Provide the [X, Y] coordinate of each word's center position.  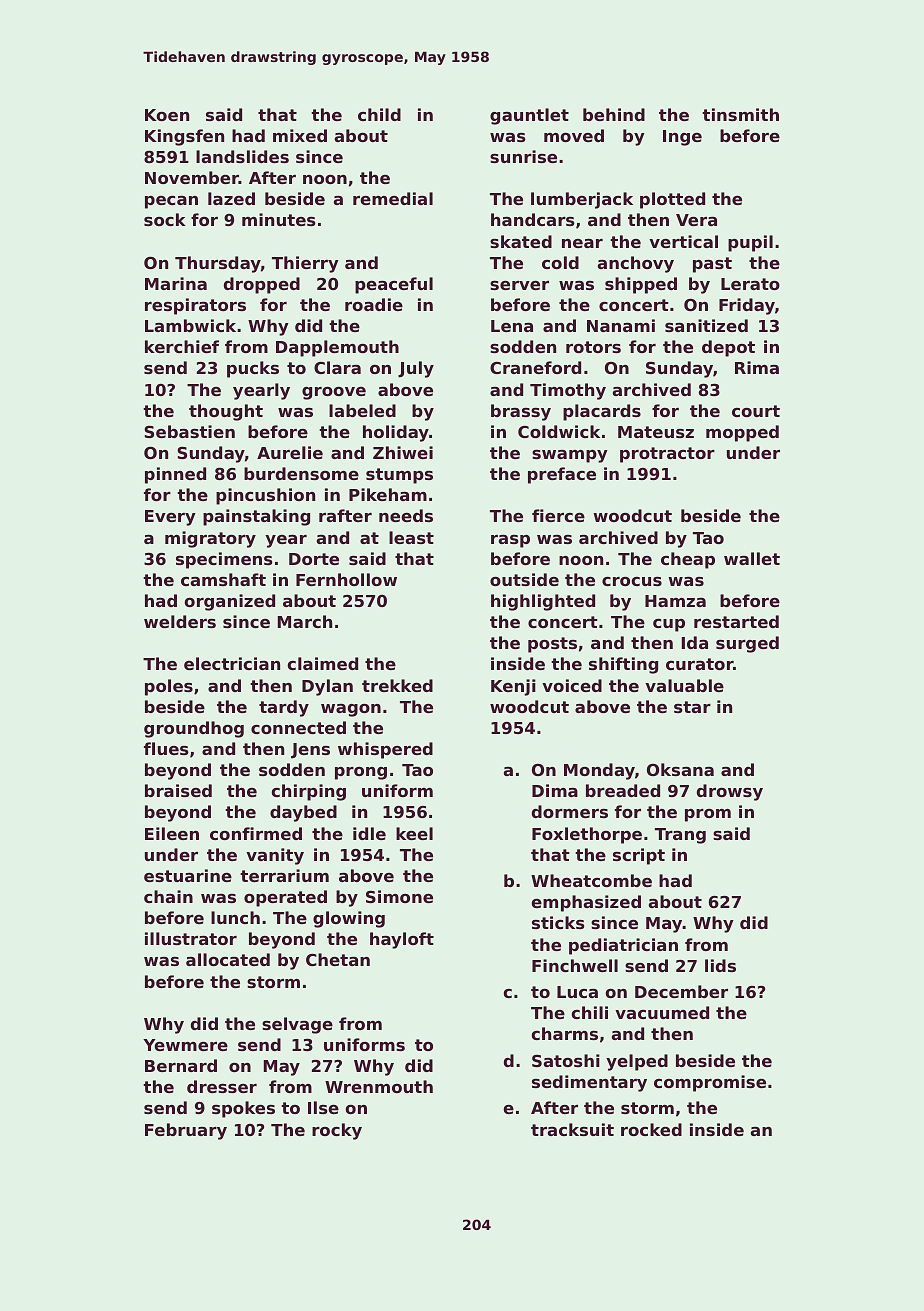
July [416, 369]
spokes [243, 1109]
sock [165, 219]
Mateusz [656, 432]
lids [720, 965]
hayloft [402, 940]
